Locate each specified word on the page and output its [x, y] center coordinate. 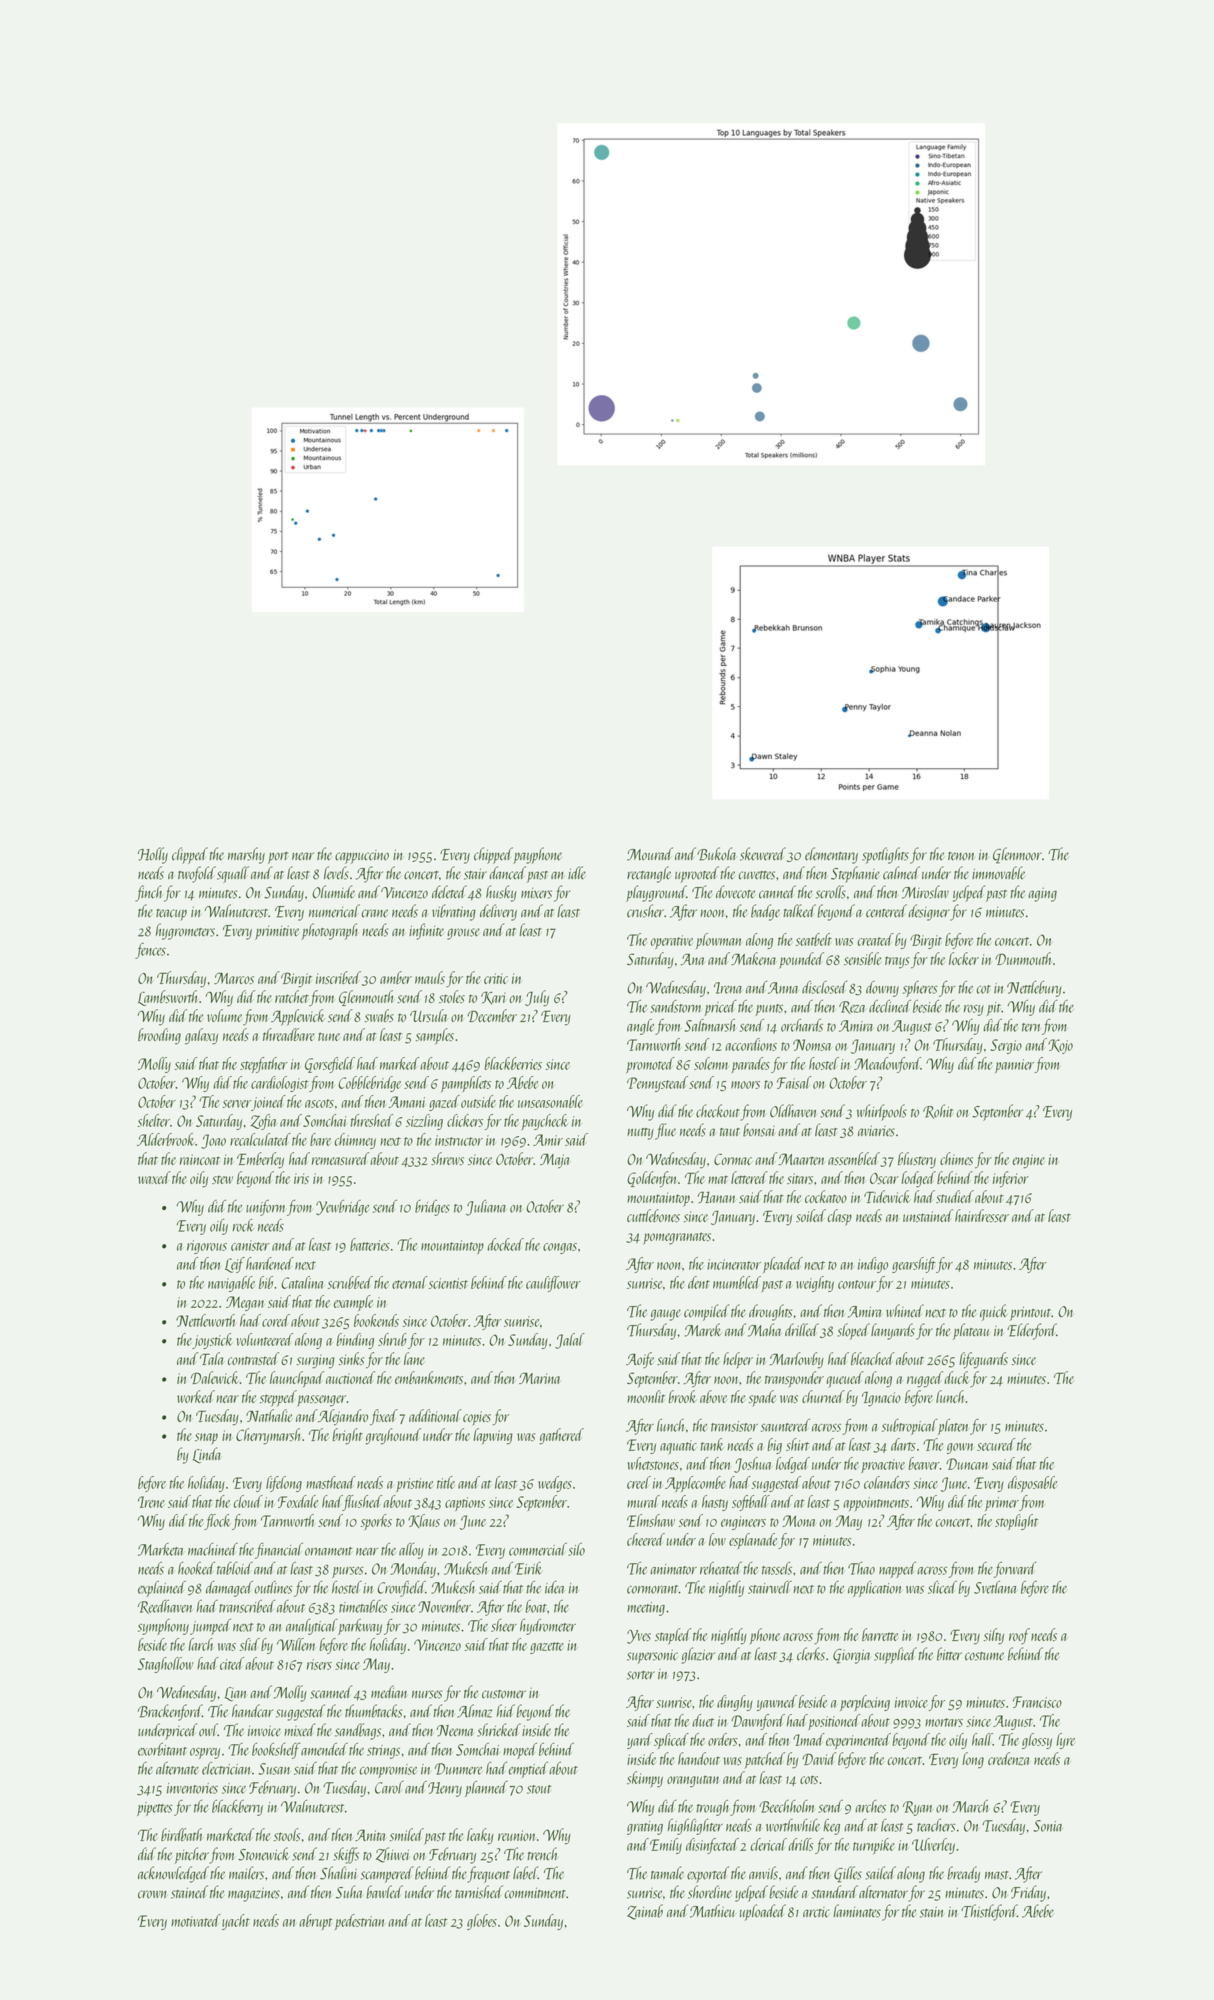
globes [482, 1922]
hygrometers [185, 931]
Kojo [1060, 1046]
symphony [163, 1627]
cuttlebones [653, 1215]
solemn [711, 1063]
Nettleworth [206, 1320]
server [237, 1104]
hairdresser [982, 1215]
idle [577, 873]
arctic [816, 1912]
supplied [895, 1655]
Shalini [339, 1873]
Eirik [528, 1568]
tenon [961, 856]
